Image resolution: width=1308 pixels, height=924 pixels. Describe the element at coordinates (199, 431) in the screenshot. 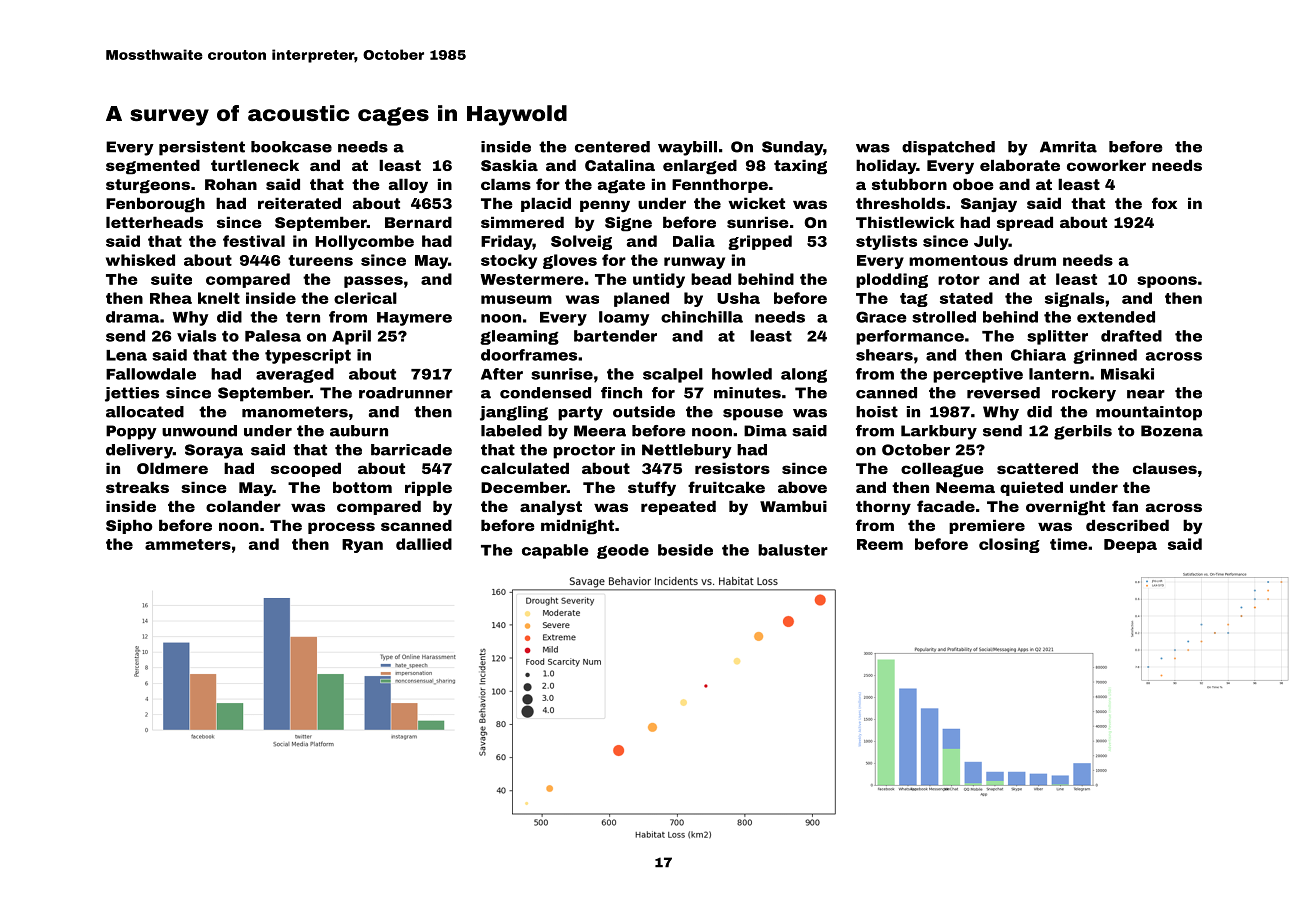

I see `unwound` at that location.
